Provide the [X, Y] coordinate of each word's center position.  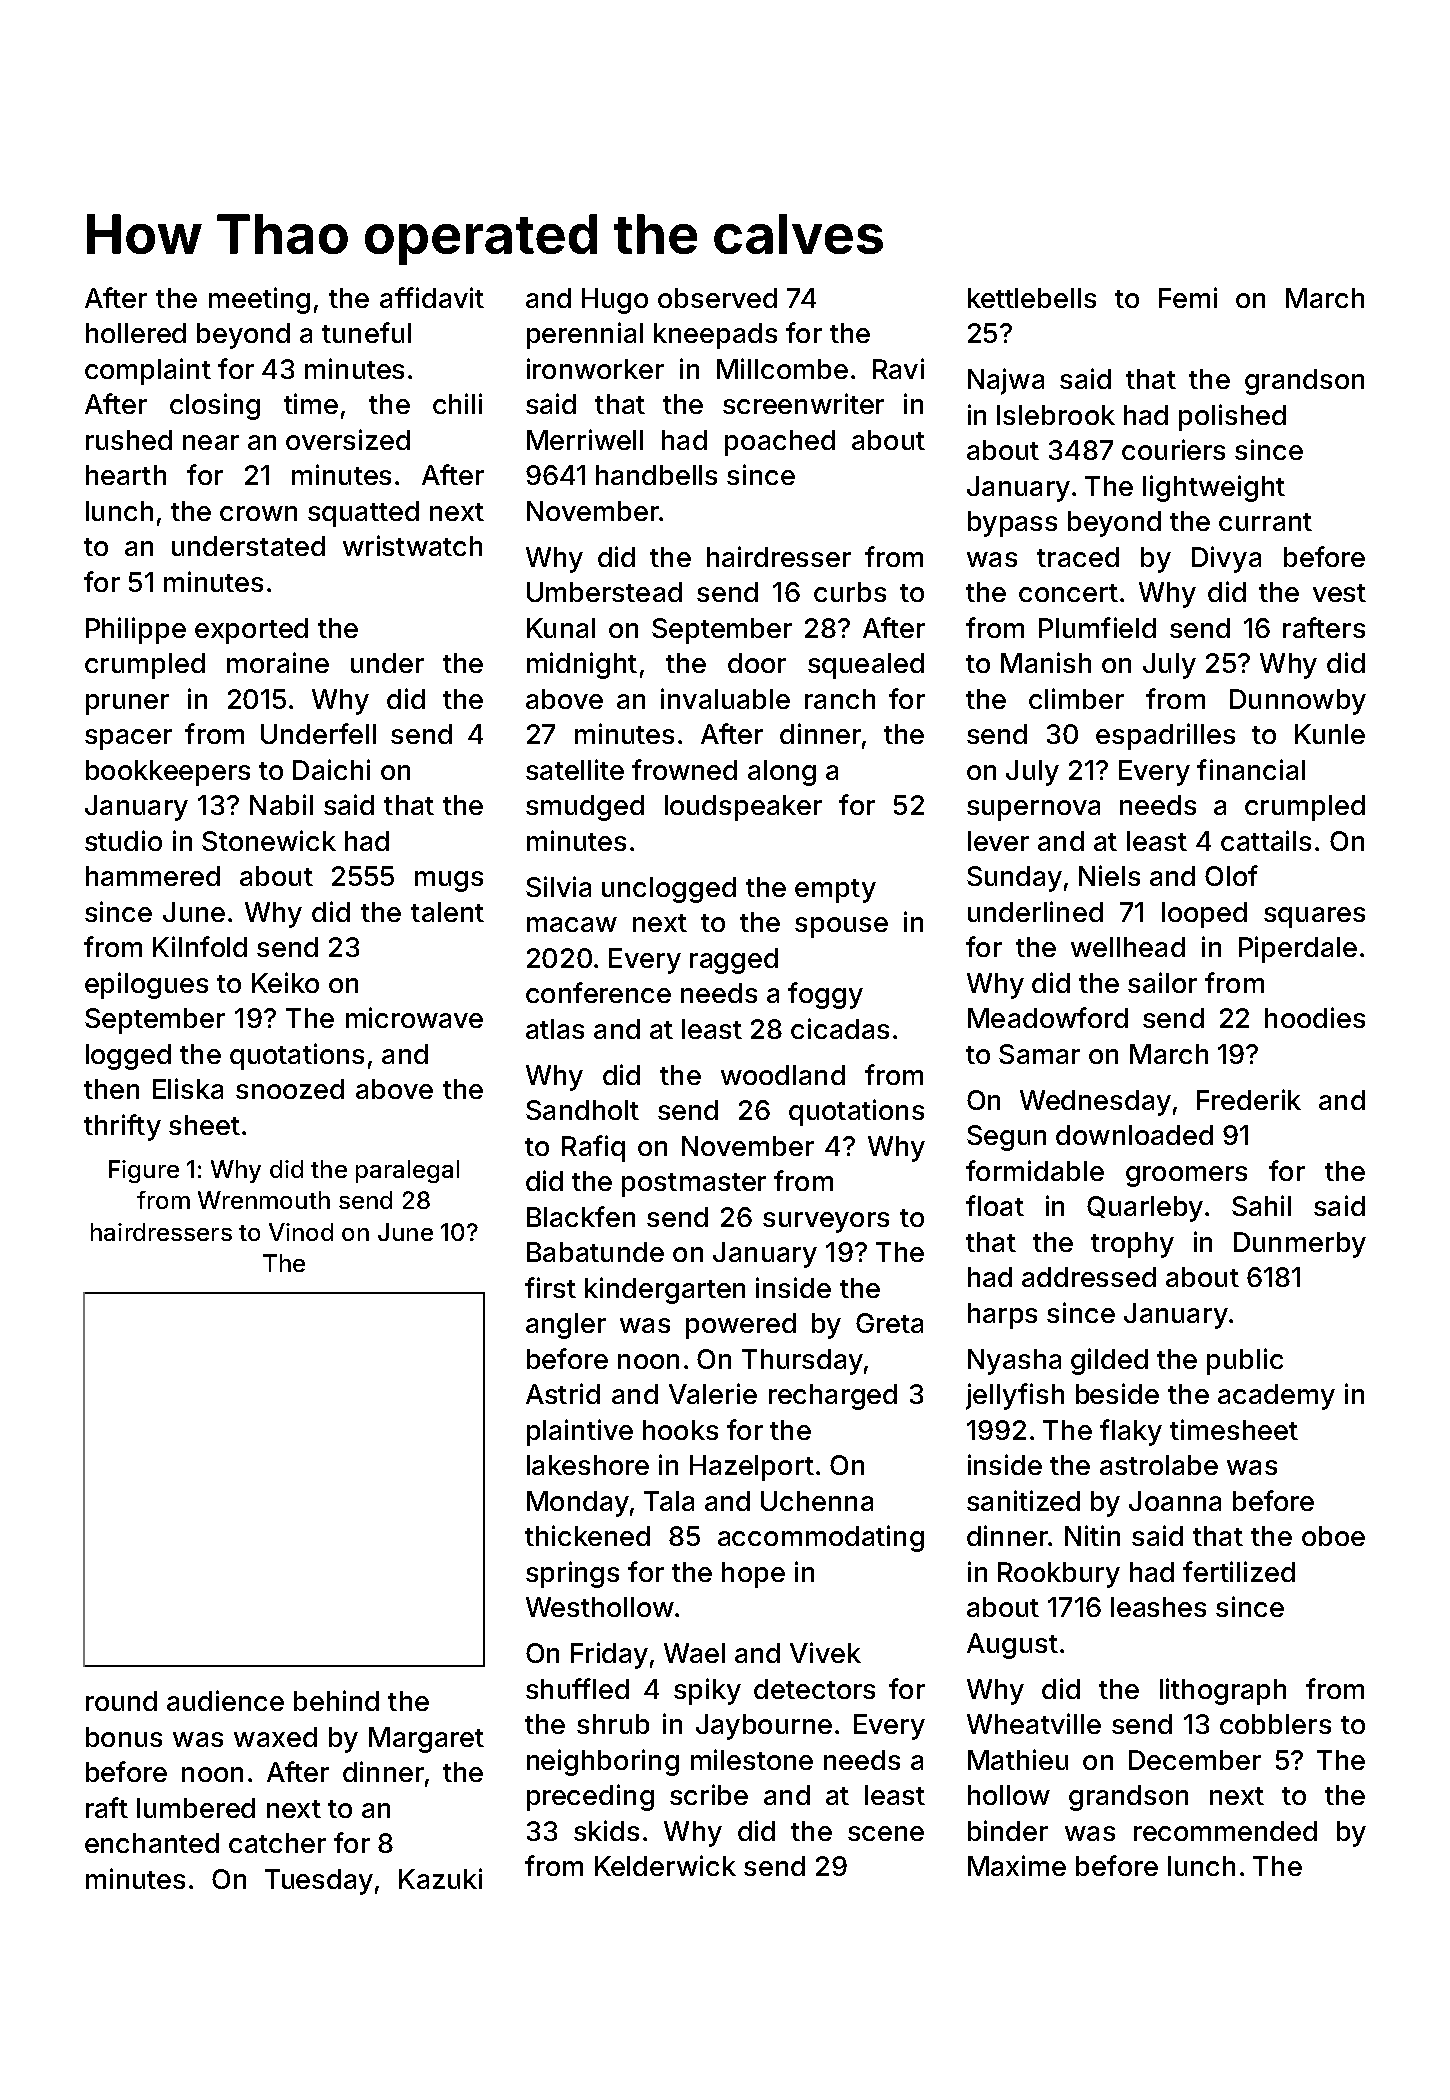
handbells [656, 475]
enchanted [152, 1843]
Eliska [188, 1088]
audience [225, 1700]
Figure [144, 1171]
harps [1002, 1316]
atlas [555, 1029]
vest [1339, 593]
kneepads [715, 336]
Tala [669, 1501]
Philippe [136, 630]
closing [215, 406]
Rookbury [1059, 1575]
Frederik [1249, 1099]
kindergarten [665, 1290]
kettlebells [1032, 298]
